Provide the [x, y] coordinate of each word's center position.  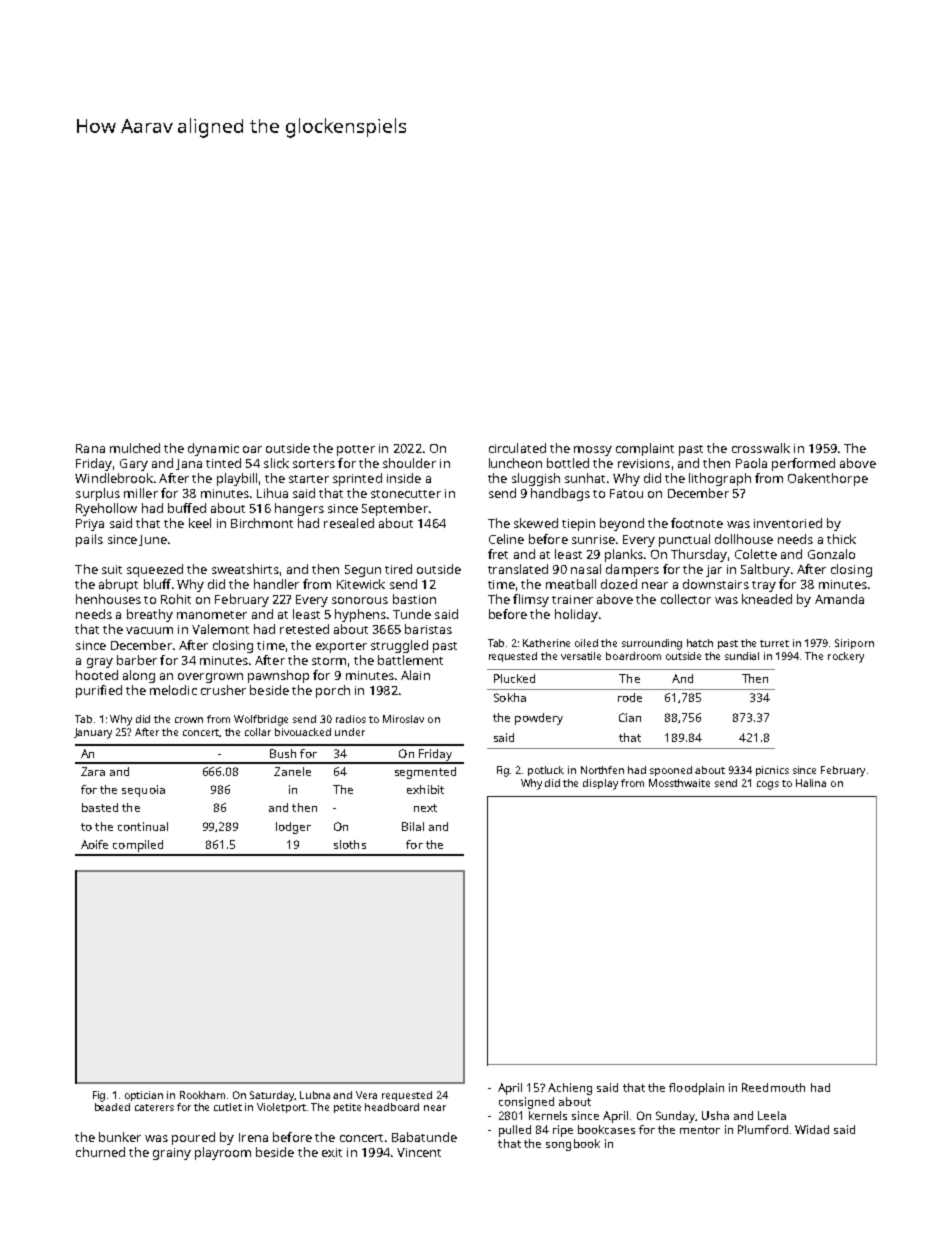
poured [193, 1138]
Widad [812, 1129]
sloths [350, 844]
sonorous [360, 600]
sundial [742, 656]
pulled [515, 1131]
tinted [223, 463]
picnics [772, 771]
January [93, 733]
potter [356, 450]
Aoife [94, 844]
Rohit [176, 599]
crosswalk [761, 448]
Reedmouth [773, 1087]
